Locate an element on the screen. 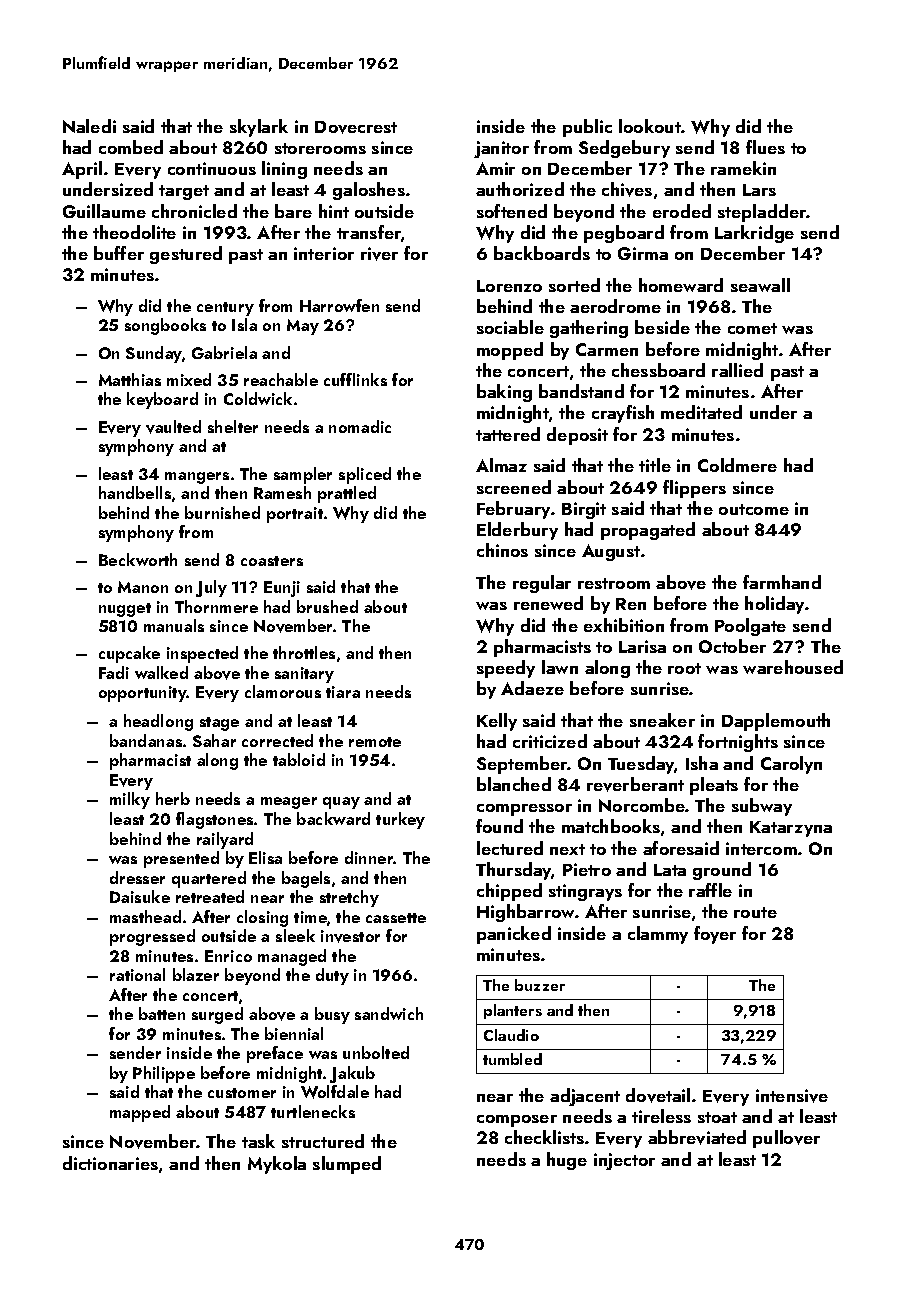  Coldmere is located at coordinates (737, 465).
